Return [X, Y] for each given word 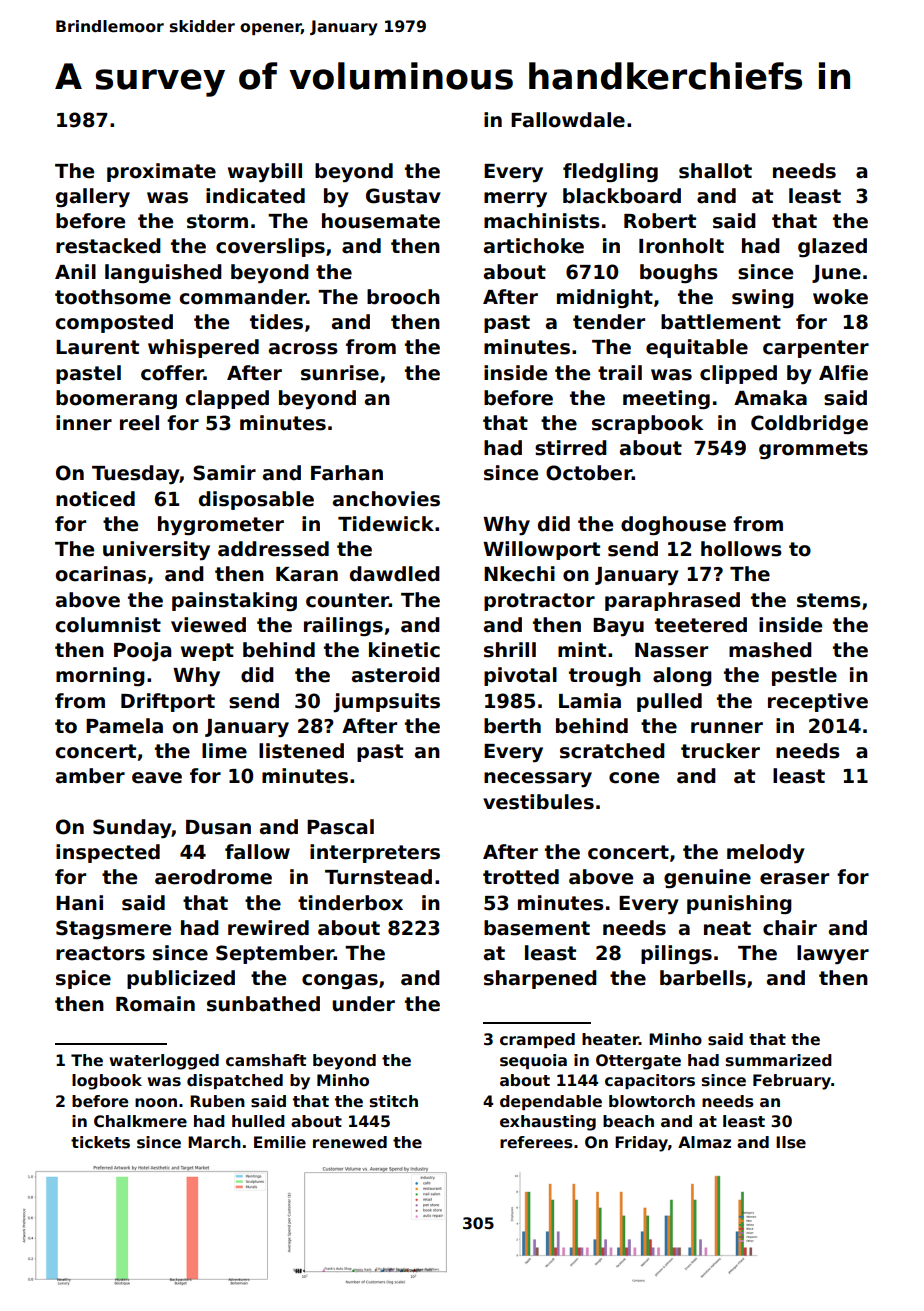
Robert [660, 221]
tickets [100, 1142]
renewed [350, 1142]
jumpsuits [386, 702]
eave [157, 778]
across [303, 349]
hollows [741, 549]
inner [84, 423]
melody [766, 853]
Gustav [403, 196]
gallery [93, 197]
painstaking [234, 601]
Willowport [541, 550]
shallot [715, 171]
